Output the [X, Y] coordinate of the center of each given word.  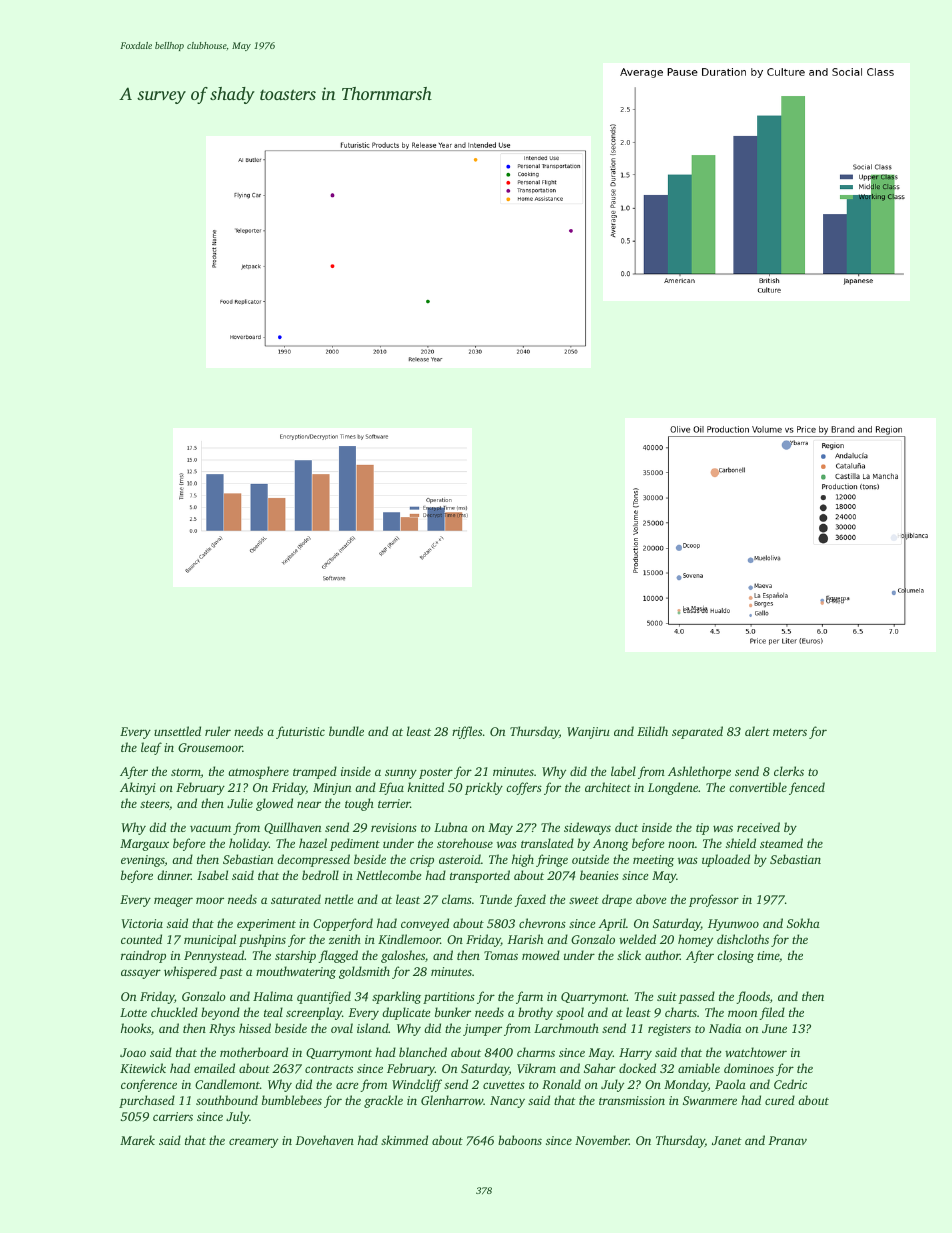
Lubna [451, 827]
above [651, 899]
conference [149, 1085]
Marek [137, 1140]
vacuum [210, 828]
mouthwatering [296, 972]
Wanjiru [588, 733]
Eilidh [652, 731]
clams [457, 899]
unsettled [177, 731]
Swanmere [710, 1100]
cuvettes [504, 1085]
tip [702, 829]
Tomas [501, 955]
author [662, 955]
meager [173, 902]
